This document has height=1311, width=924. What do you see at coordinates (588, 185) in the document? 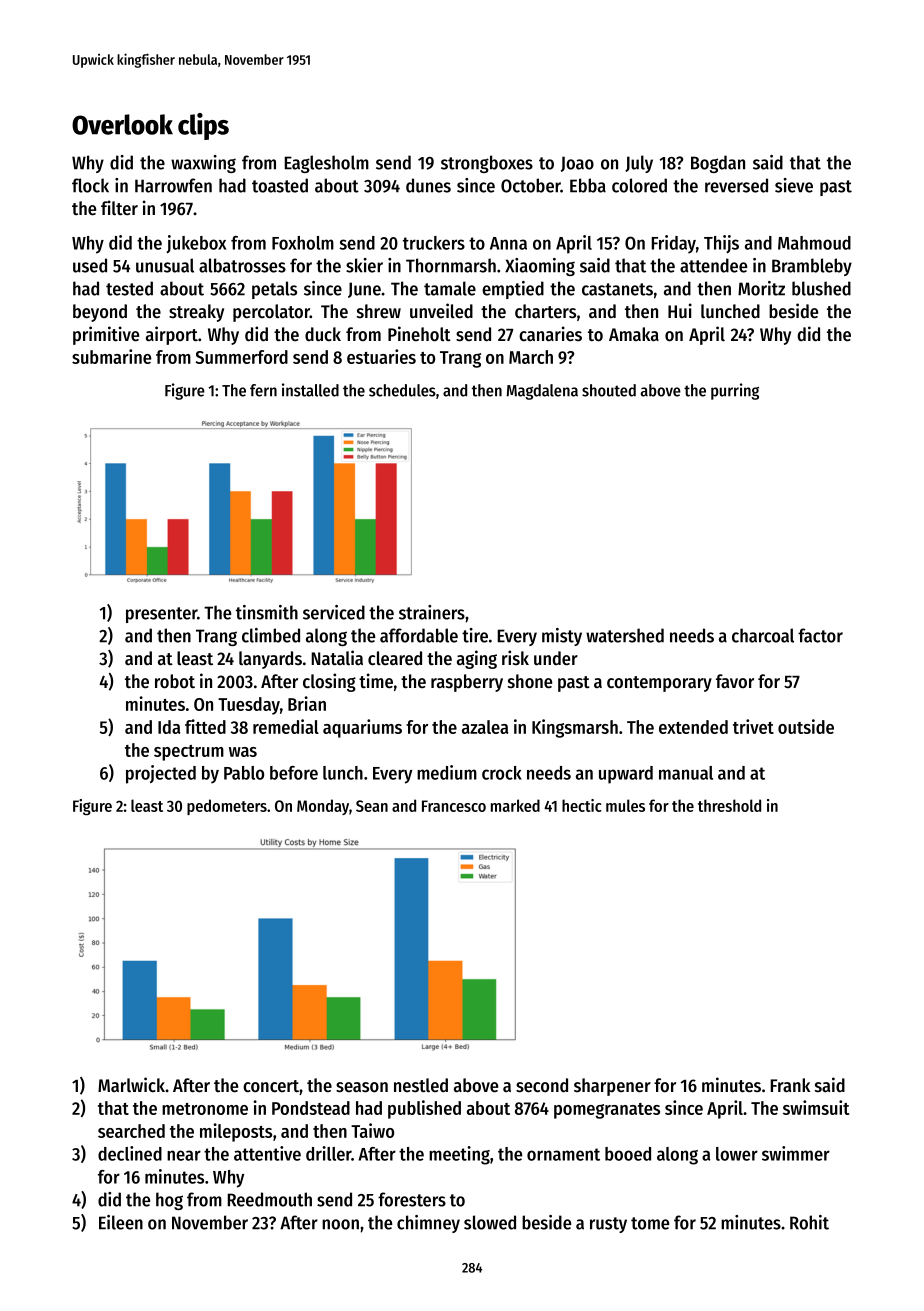
I see `Ebba` at bounding box center [588, 185].
